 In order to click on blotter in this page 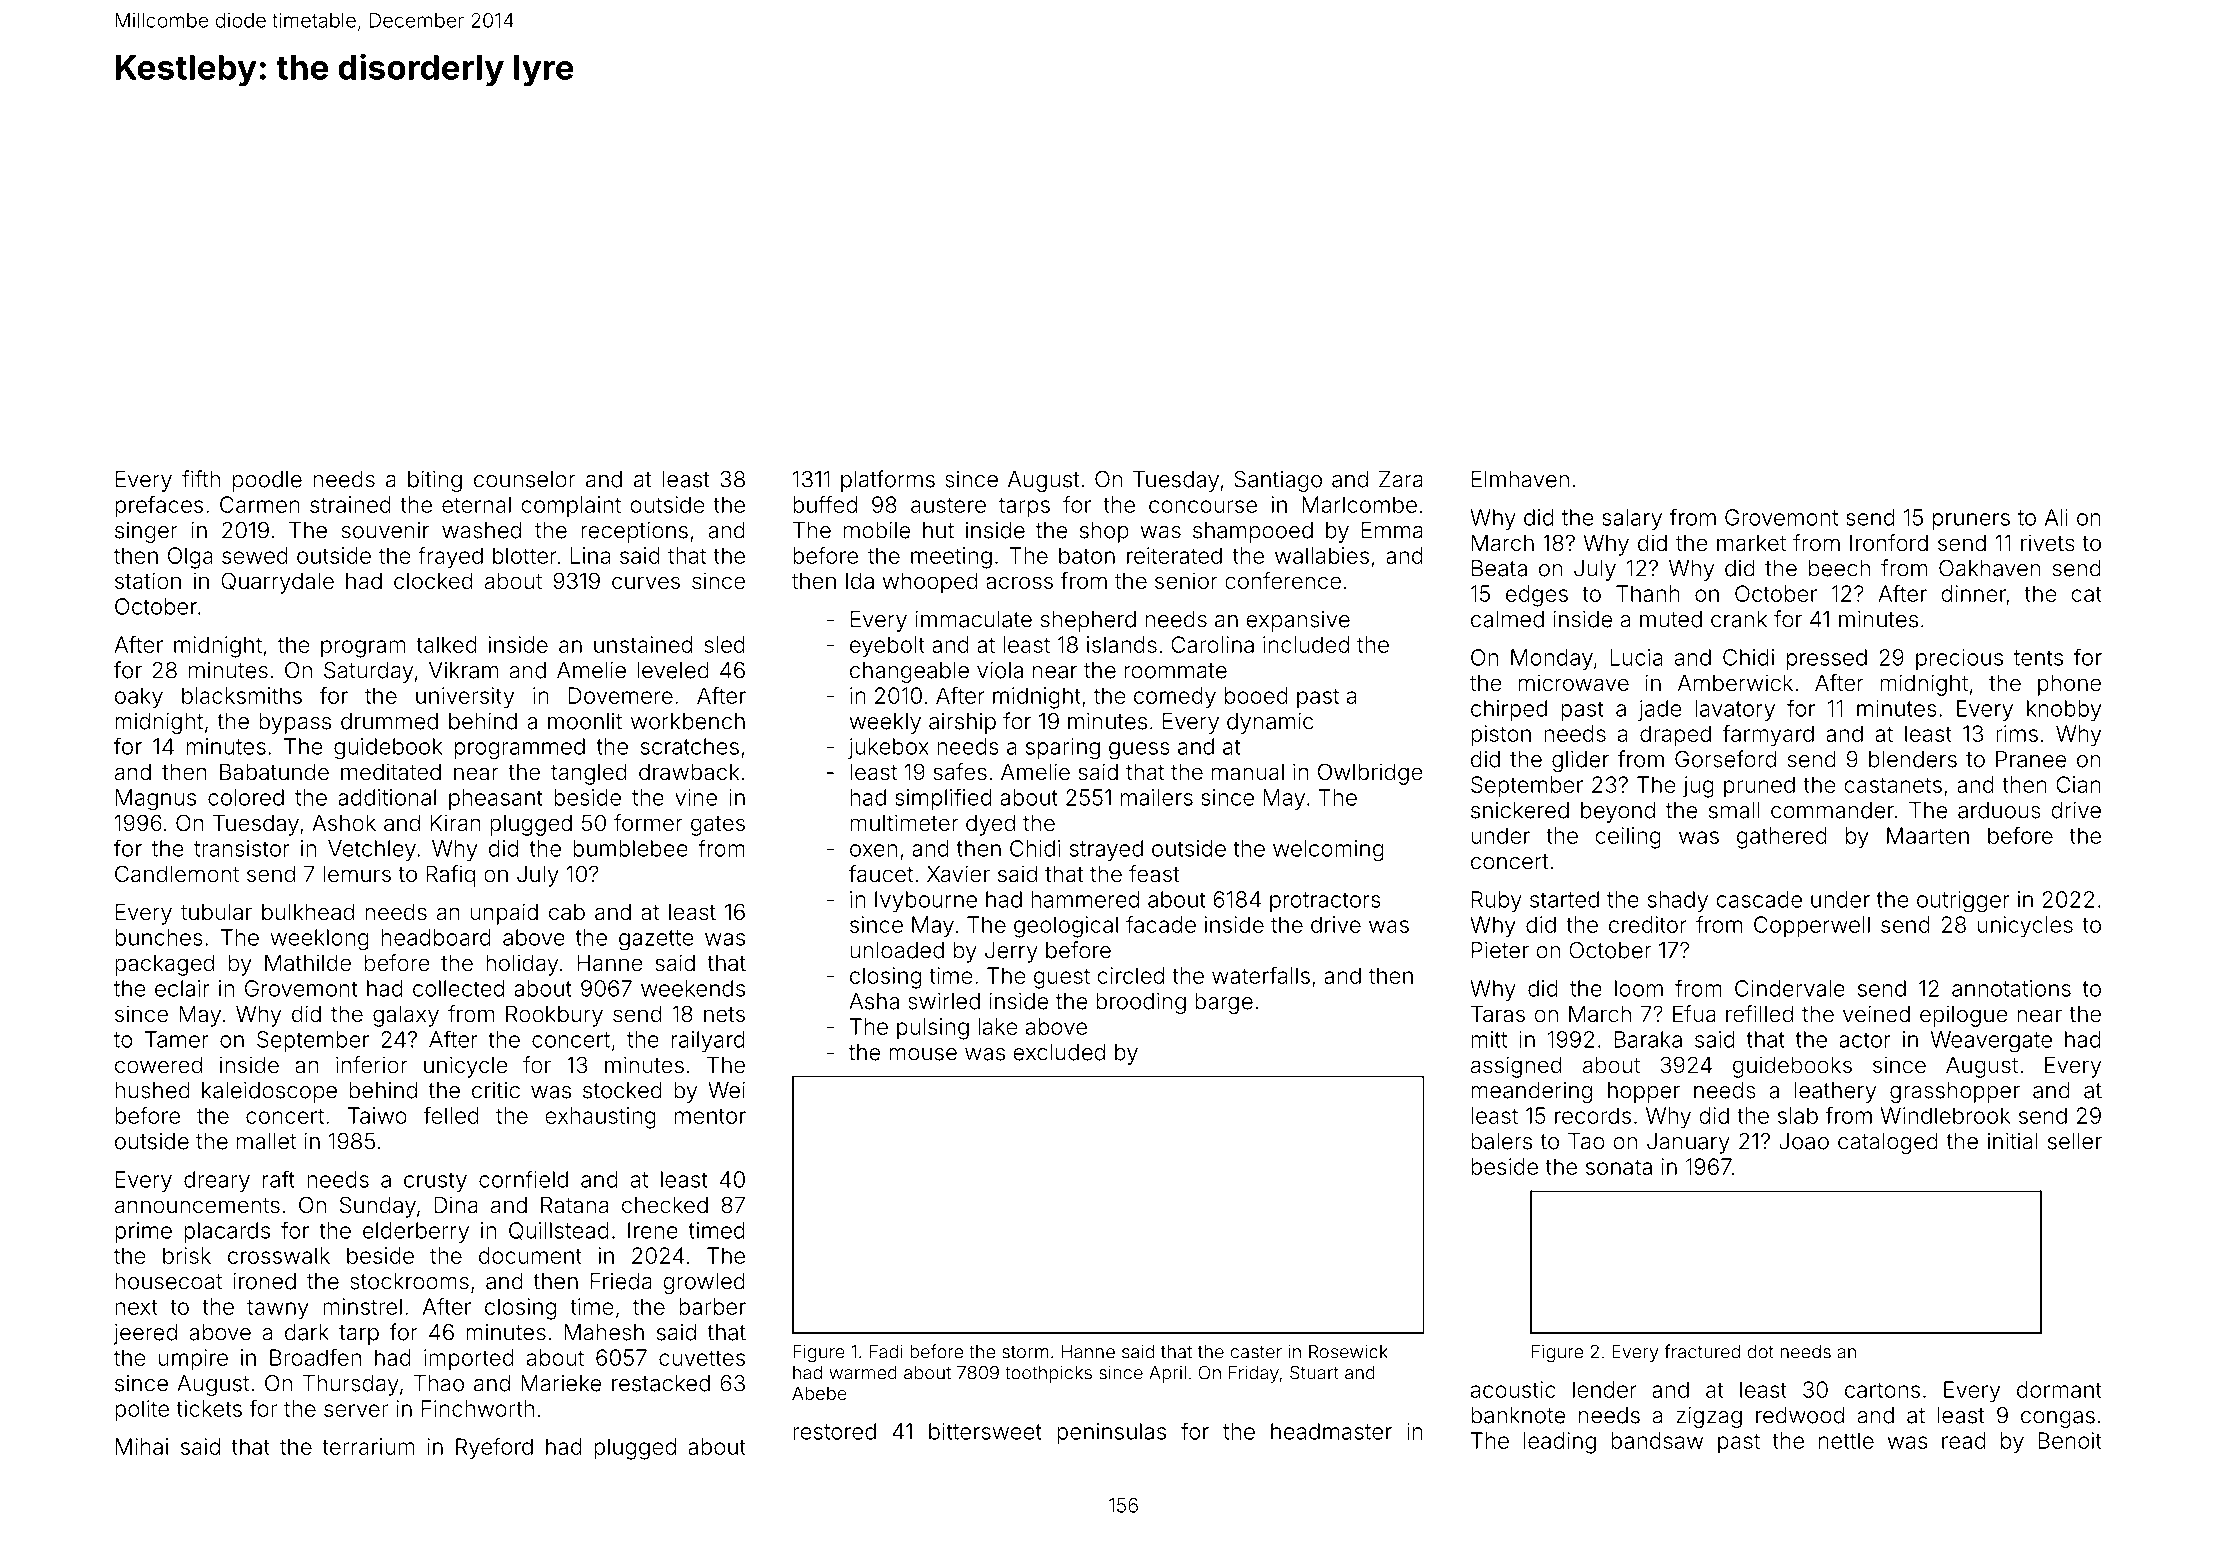, I will do `click(525, 555)`.
